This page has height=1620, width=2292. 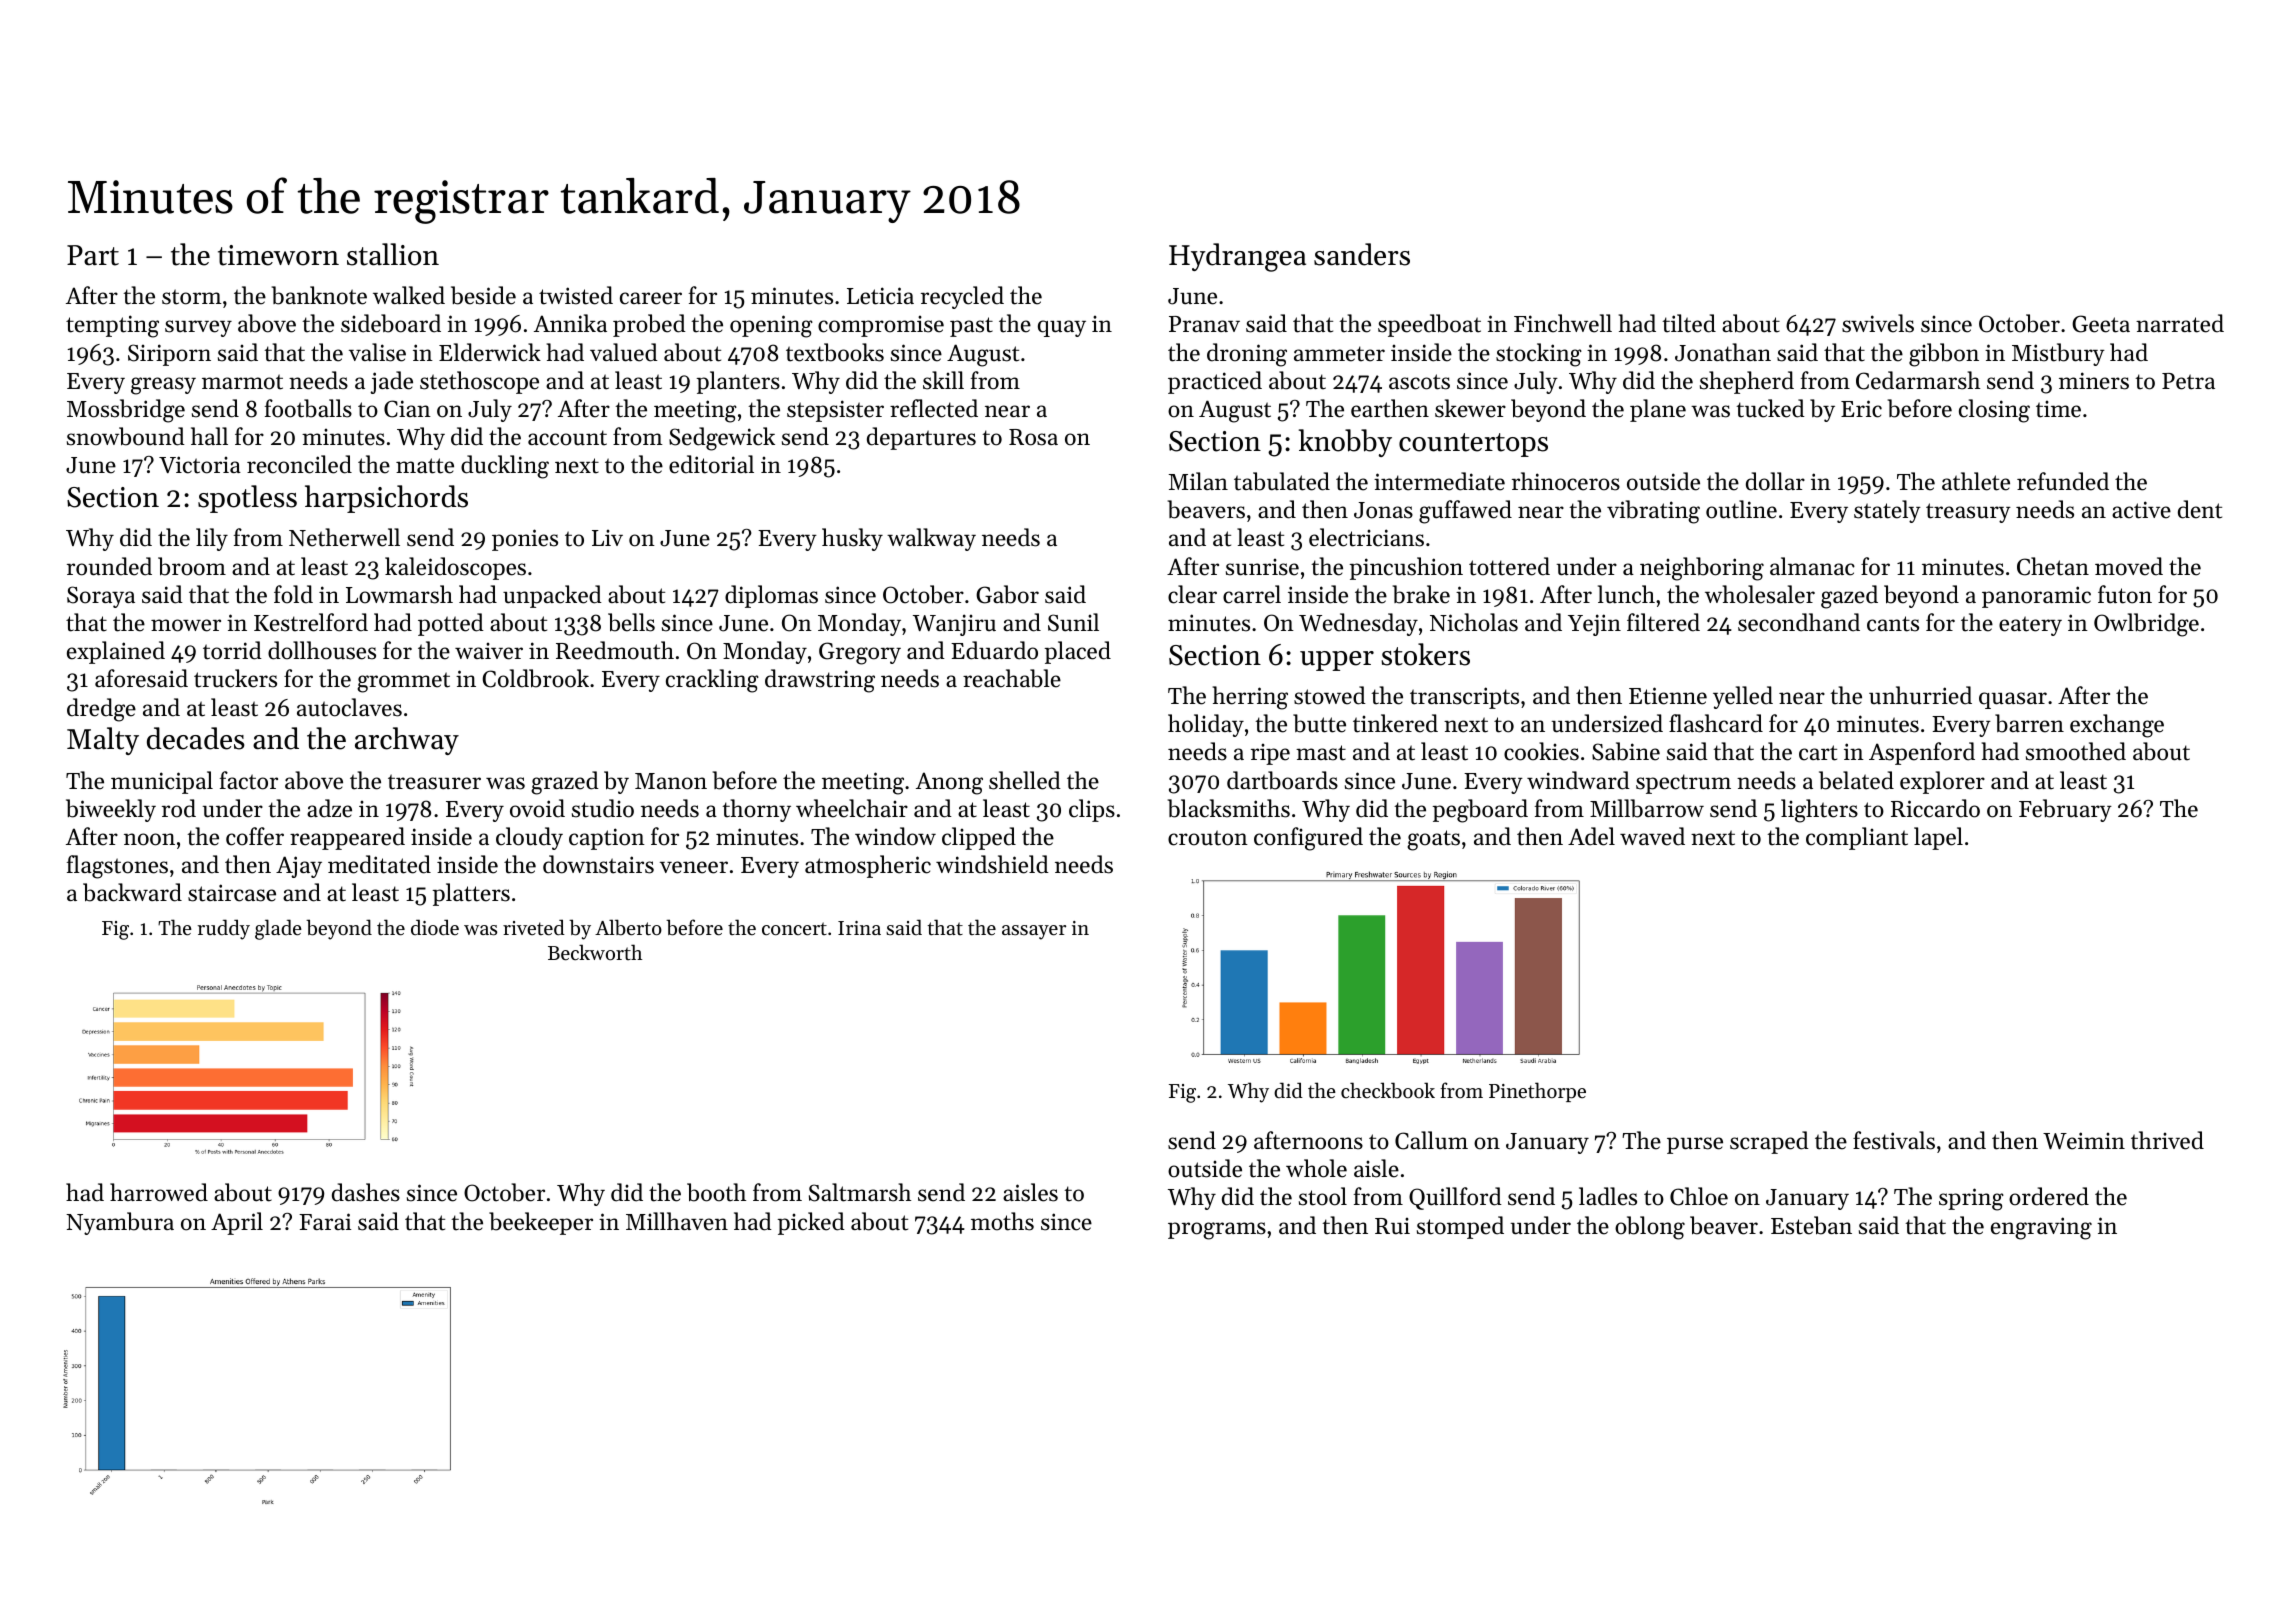 What do you see at coordinates (1388, 1090) in the page?
I see `checkbook` at bounding box center [1388, 1090].
